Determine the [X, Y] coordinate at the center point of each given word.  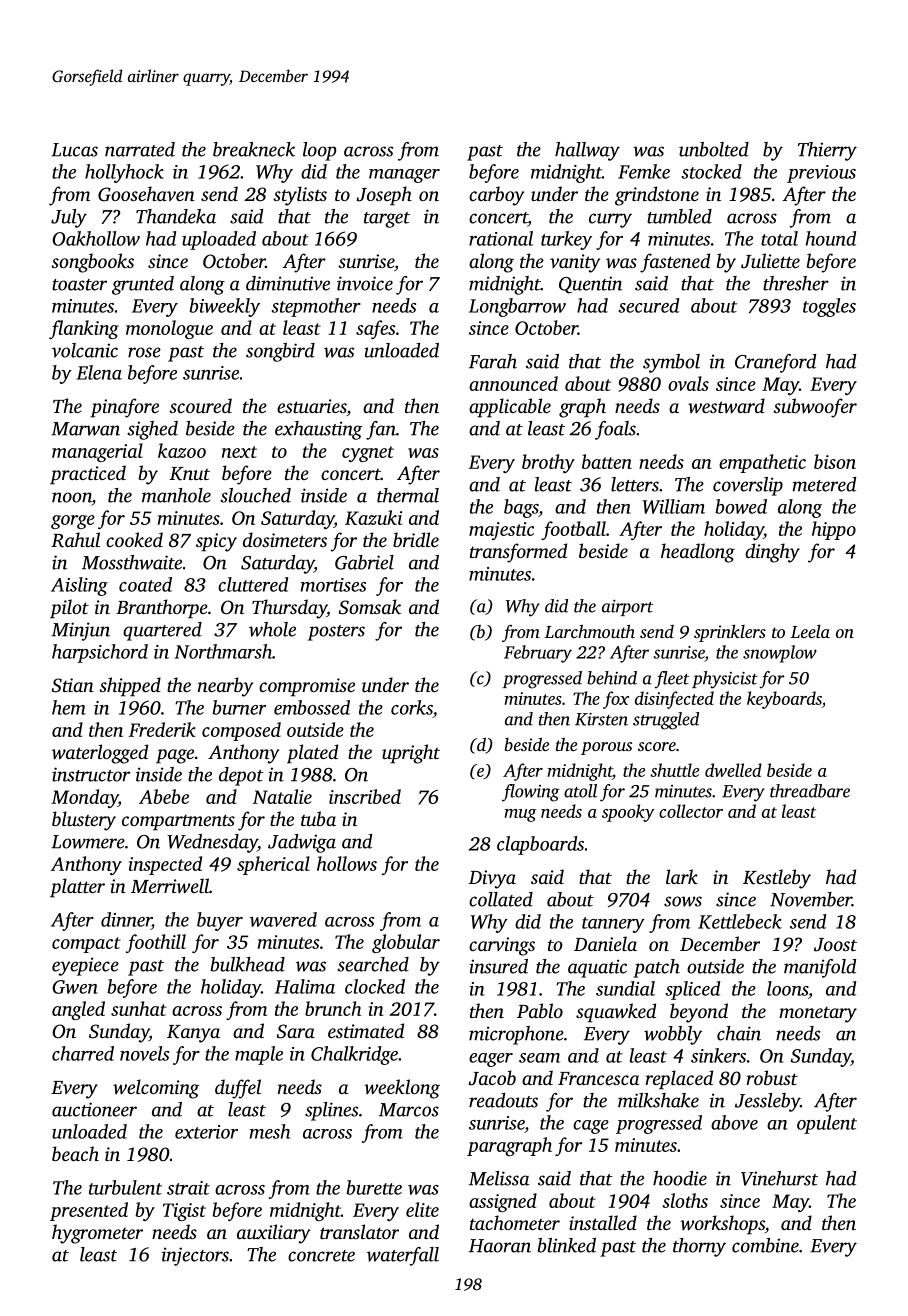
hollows [347, 863]
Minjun [80, 631]
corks [412, 707]
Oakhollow [96, 238]
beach [75, 1153]
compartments [178, 822]
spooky [628, 813]
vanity [575, 263]
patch [656, 968]
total [779, 238]
